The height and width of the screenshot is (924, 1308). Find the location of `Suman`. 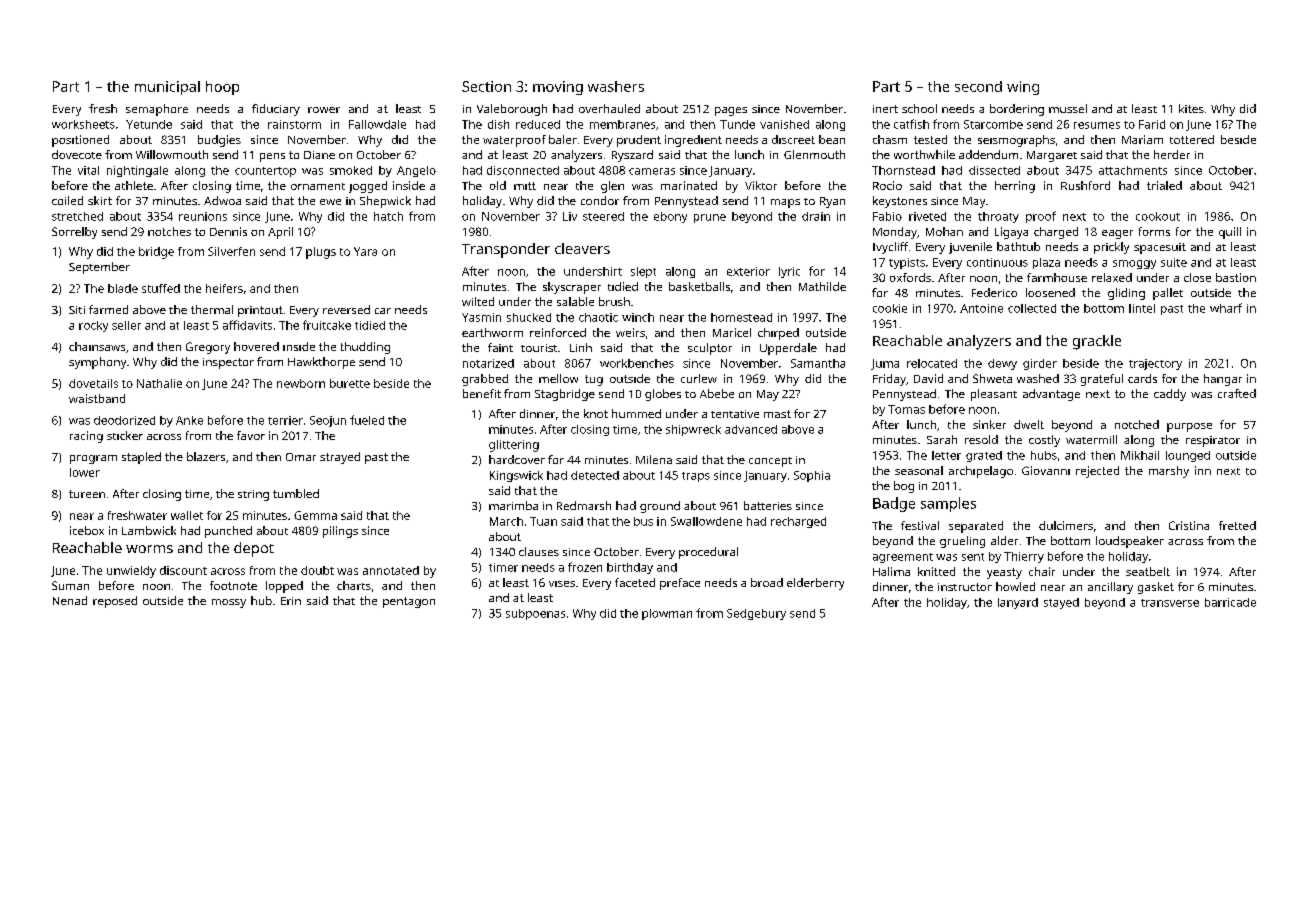

Suman is located at coordinates (70, 585).
